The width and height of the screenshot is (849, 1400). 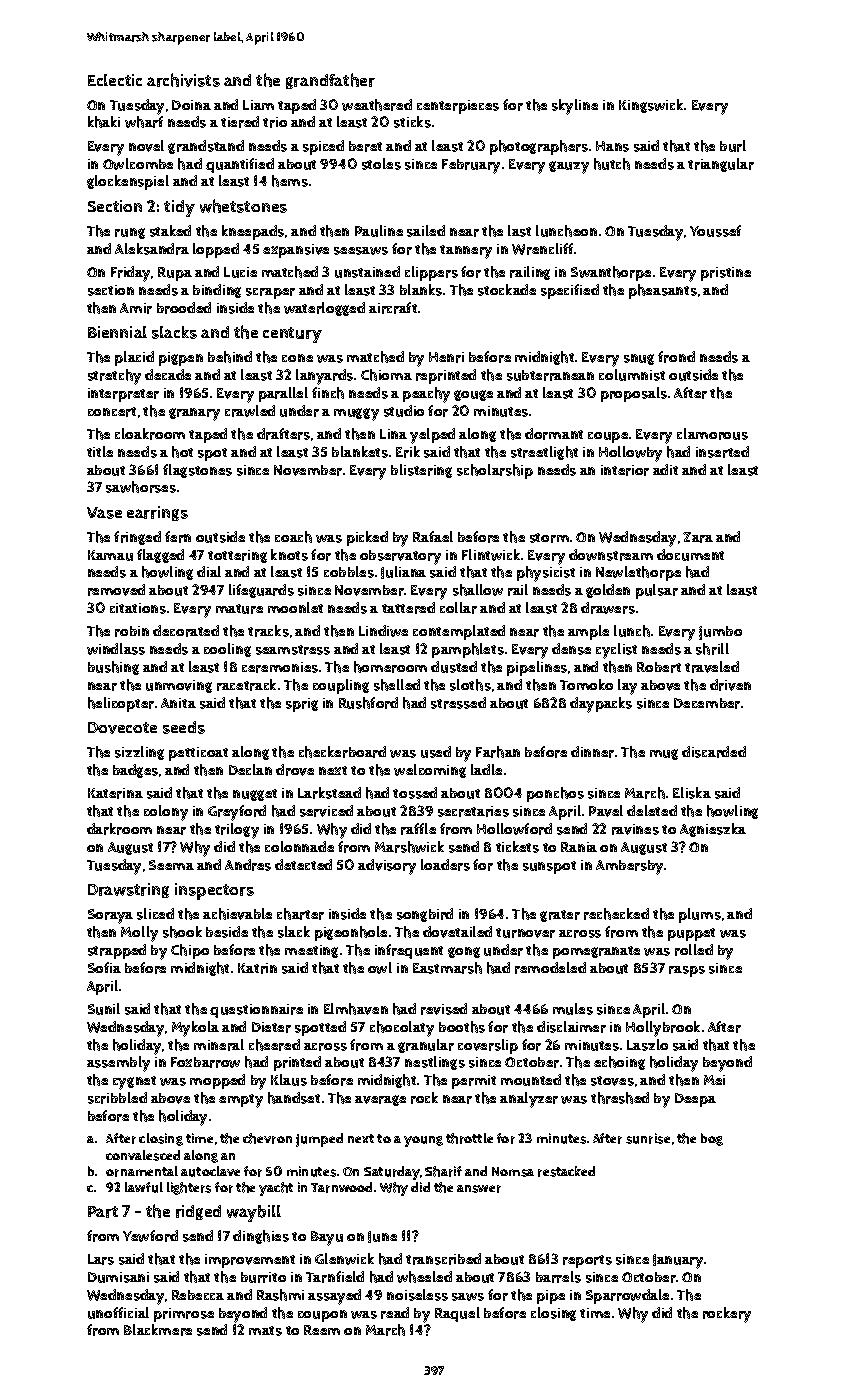 I want to click on triangular, so click(x=721, y=165).
